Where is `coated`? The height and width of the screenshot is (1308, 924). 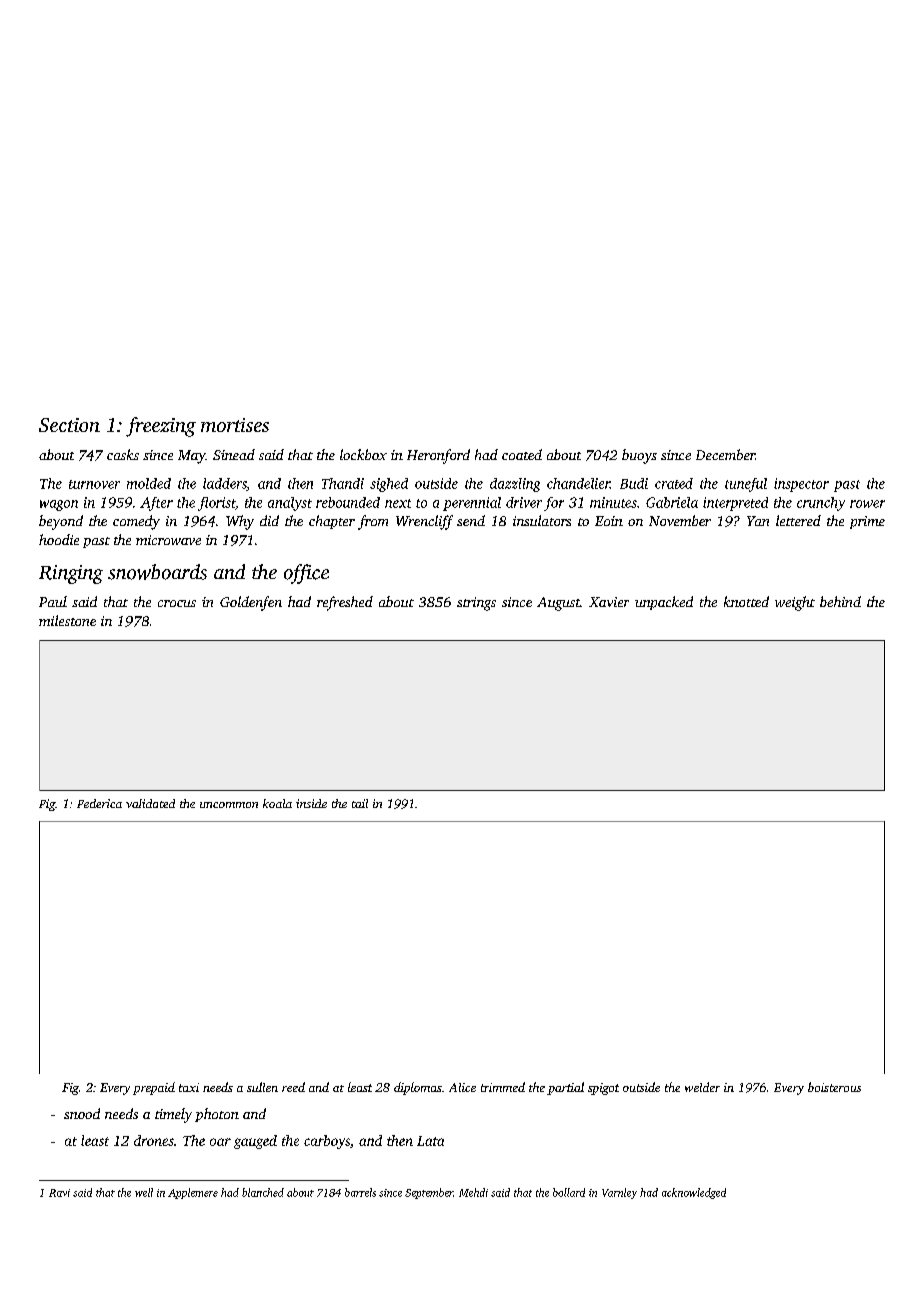 coated is located at coordinates (522, 454).
